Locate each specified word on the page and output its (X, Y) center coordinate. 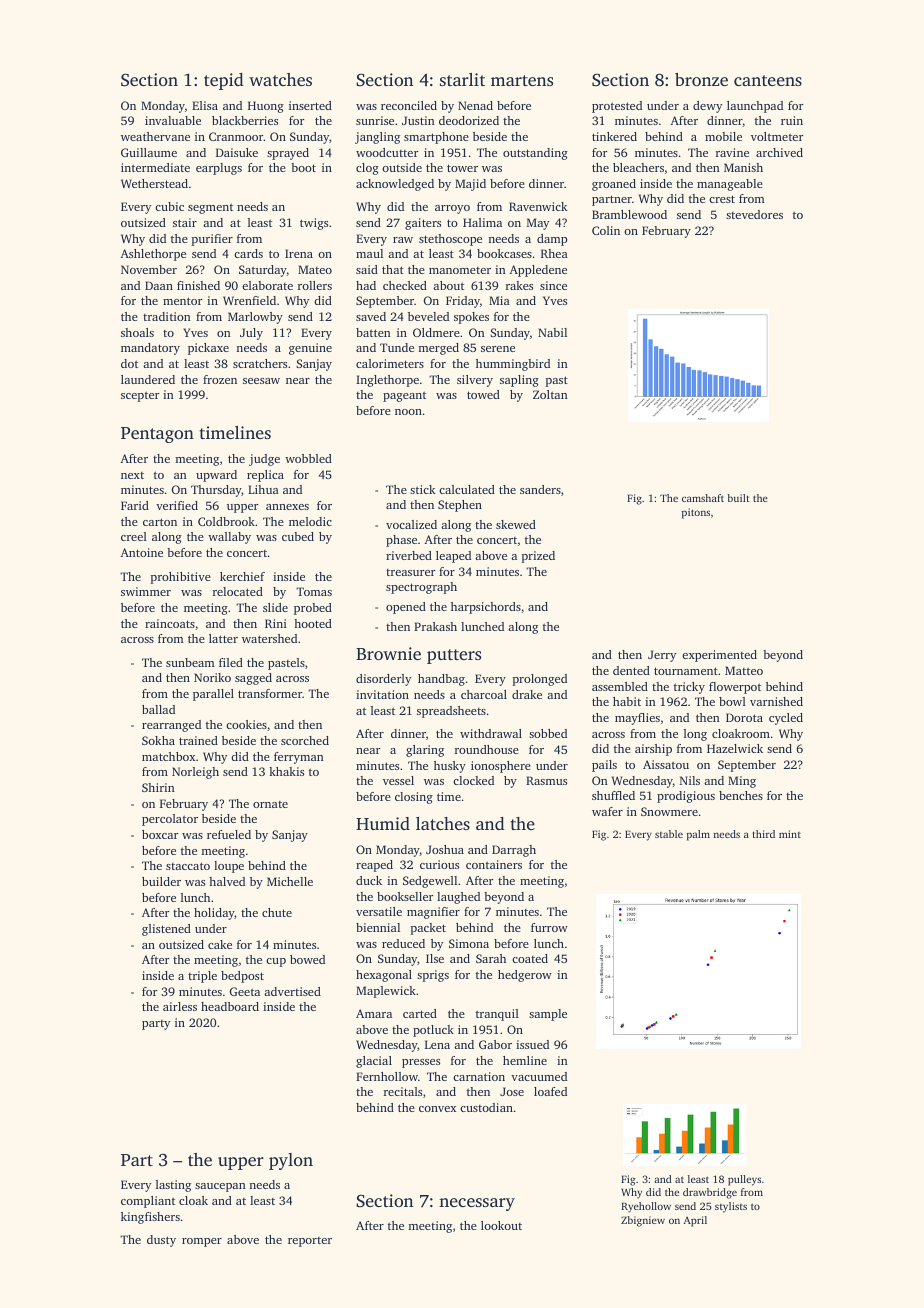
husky (450, 767)
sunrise (375, 120)
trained (198, 740)
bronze (701, 79)
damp (552, 240)
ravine (732, 152)
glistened (166, 930)
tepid (224, 81)
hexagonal (384, 976)
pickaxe (208, 349)
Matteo (744, 670)
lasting (173, 1186)
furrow (549, 927)
